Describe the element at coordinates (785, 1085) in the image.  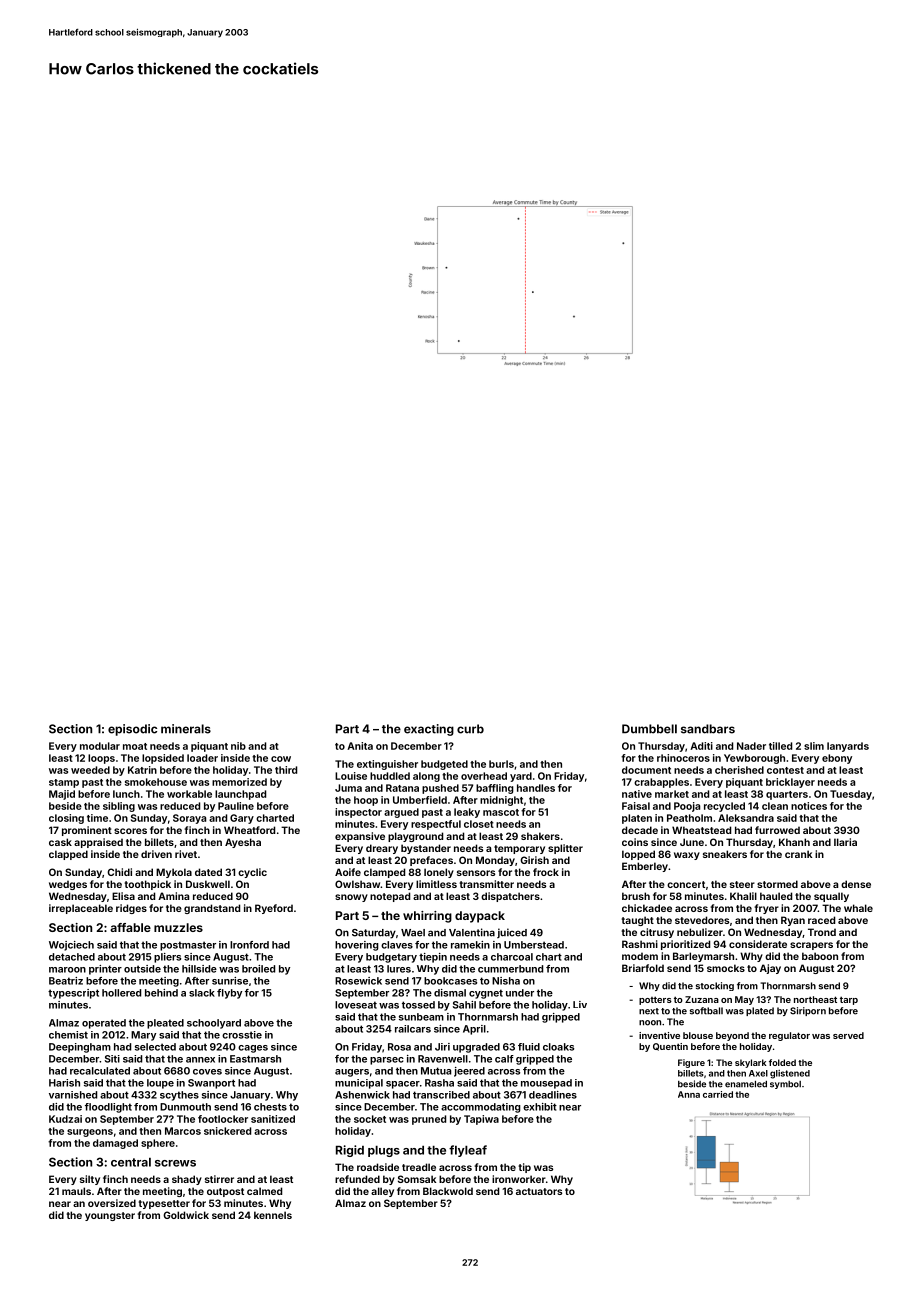
I see `symbol` at that location.
